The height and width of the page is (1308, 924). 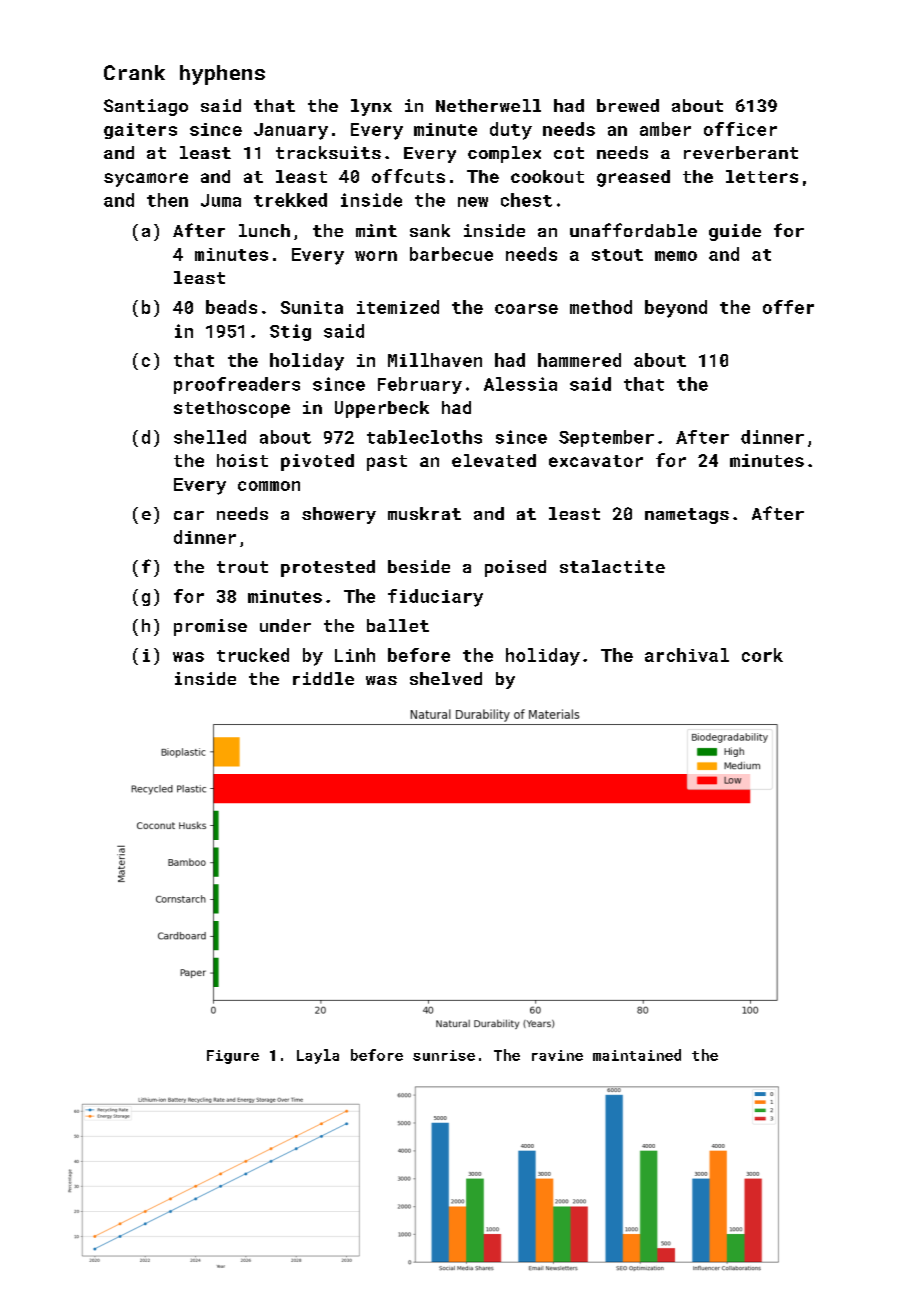 What do you see at coordinates (687, 655) in the page?
I see `archival` at bounding box center [687, 655].
